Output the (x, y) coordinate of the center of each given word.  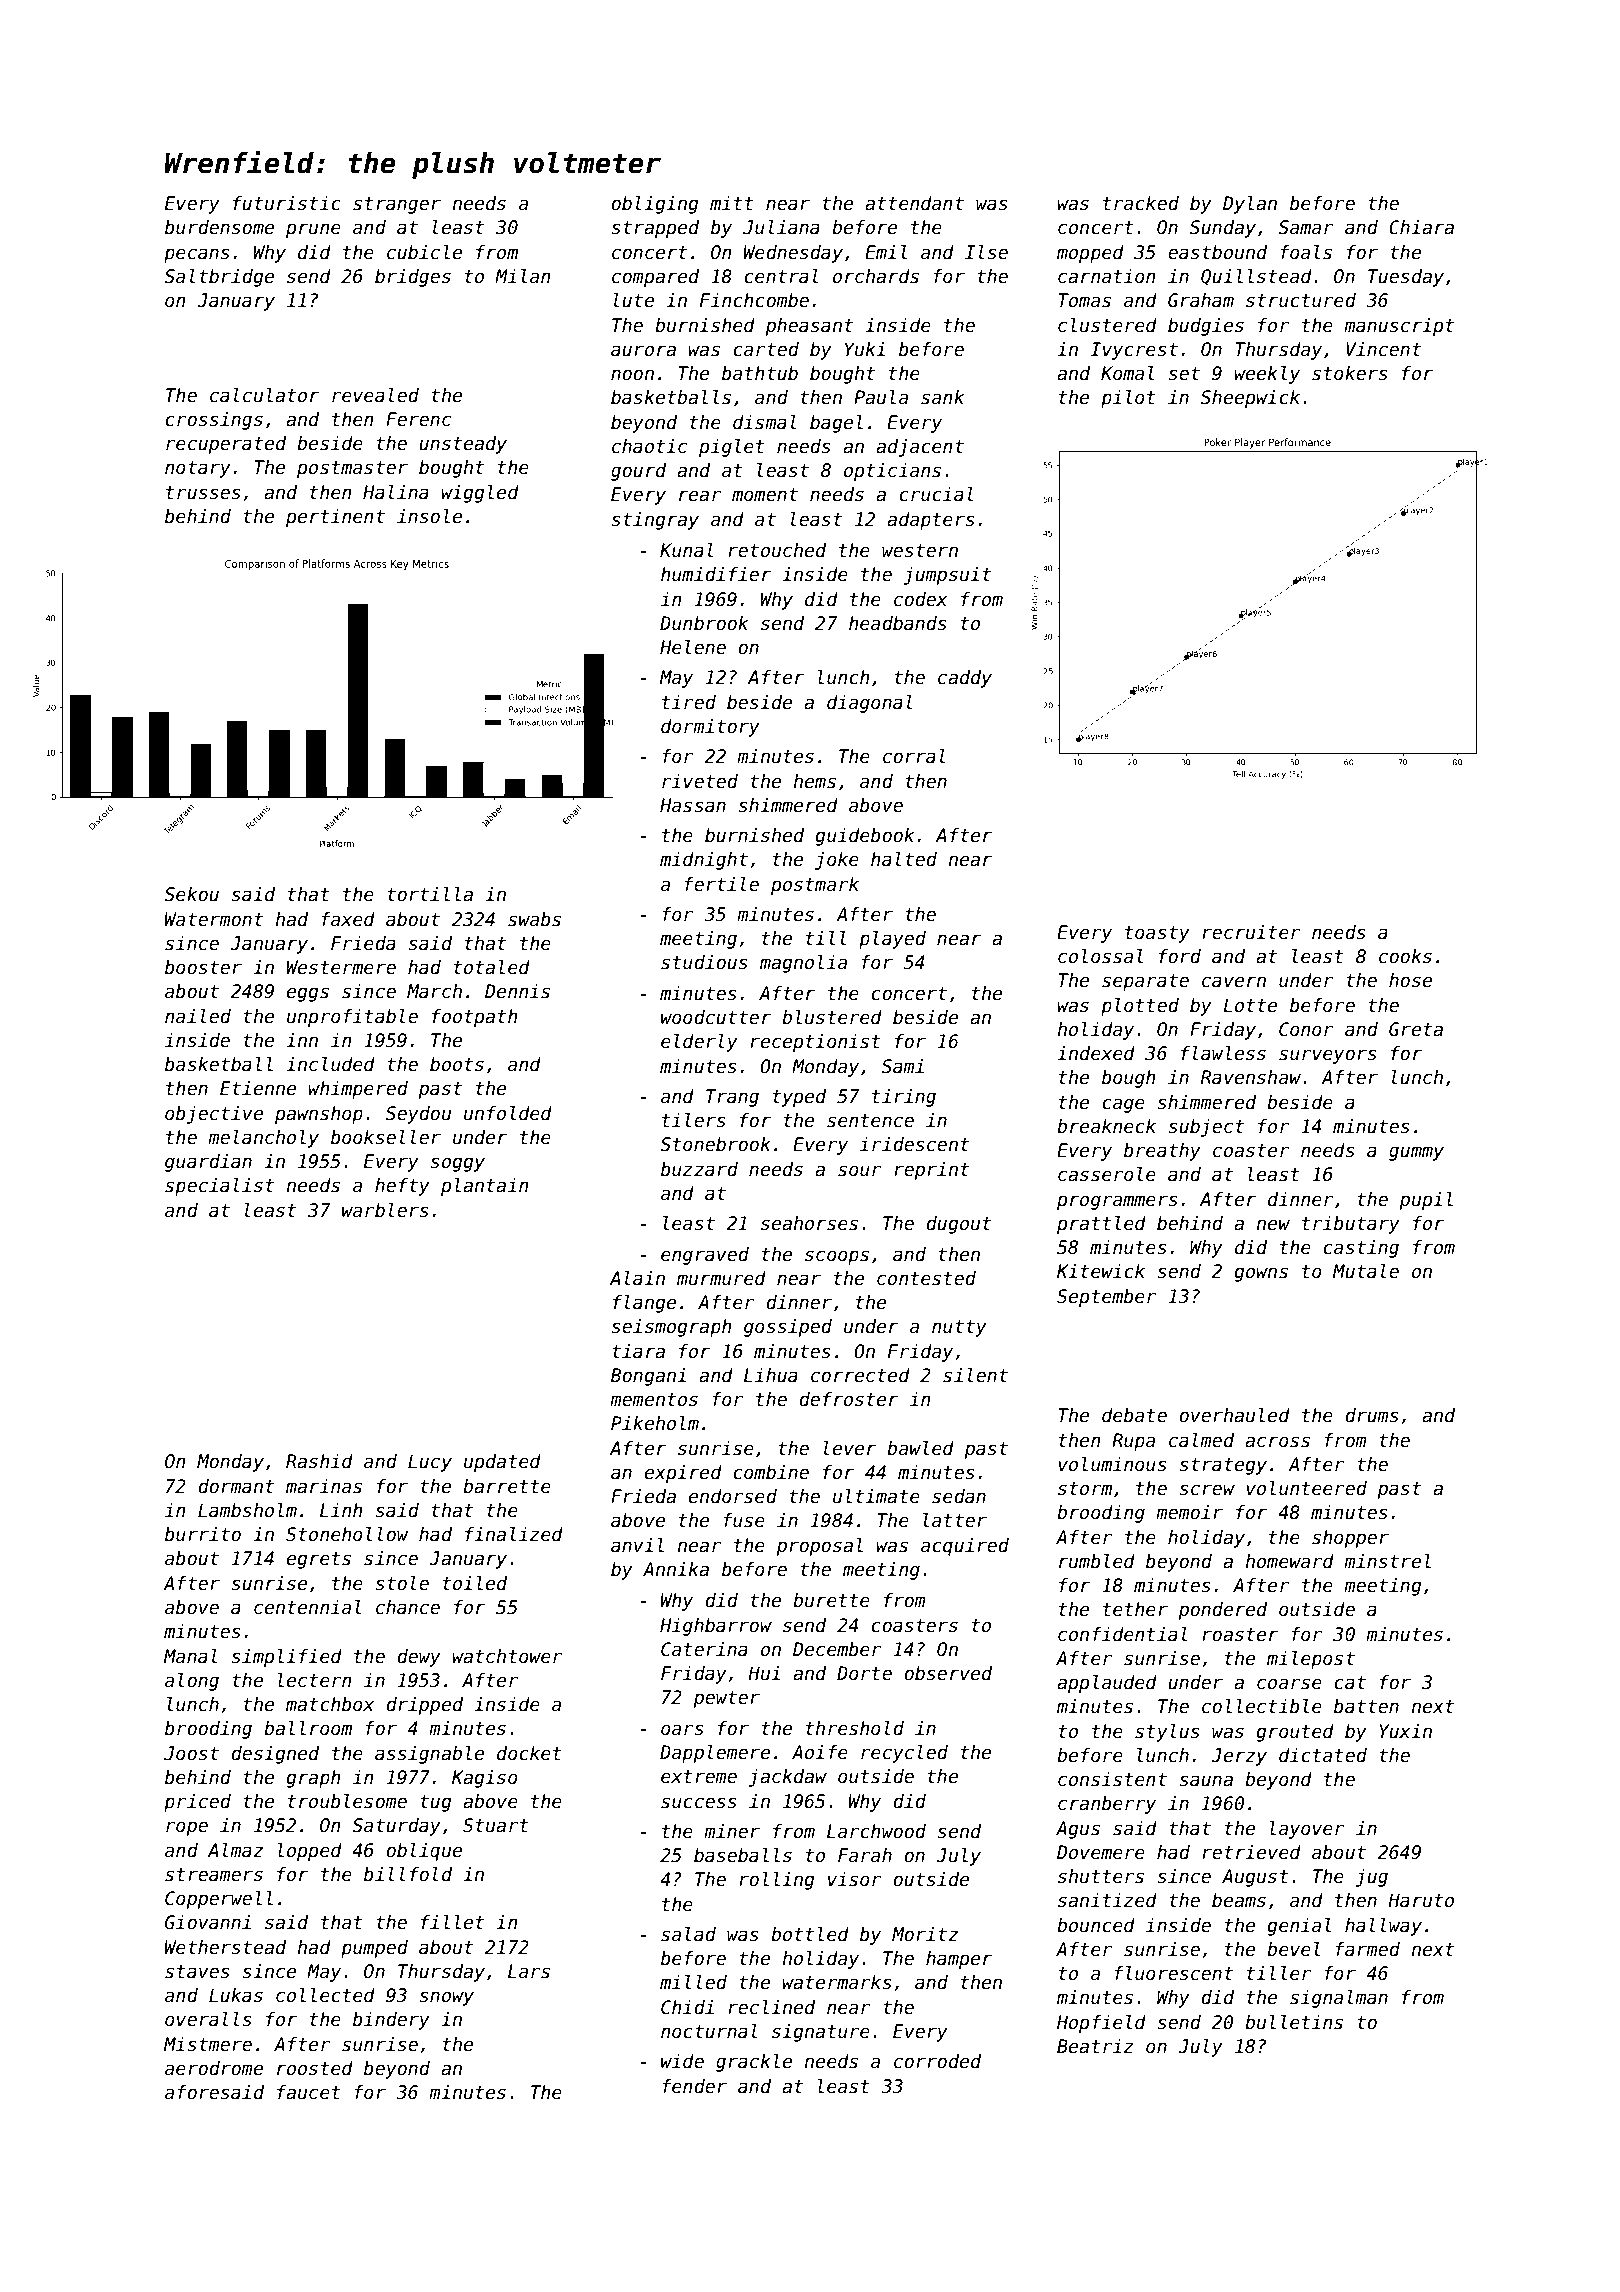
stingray (655, 521)
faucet (309, 2092)
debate (1134, 1415)
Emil (886, 252)
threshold (855, 1728)
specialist (219, 1187)
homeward (1289, 1561)
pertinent (335, 518)
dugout (958, 1225)
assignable (429, 1755)
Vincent (1383, 349)
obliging (655, 205)
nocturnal (709, 2031)
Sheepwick (1250, 399)
